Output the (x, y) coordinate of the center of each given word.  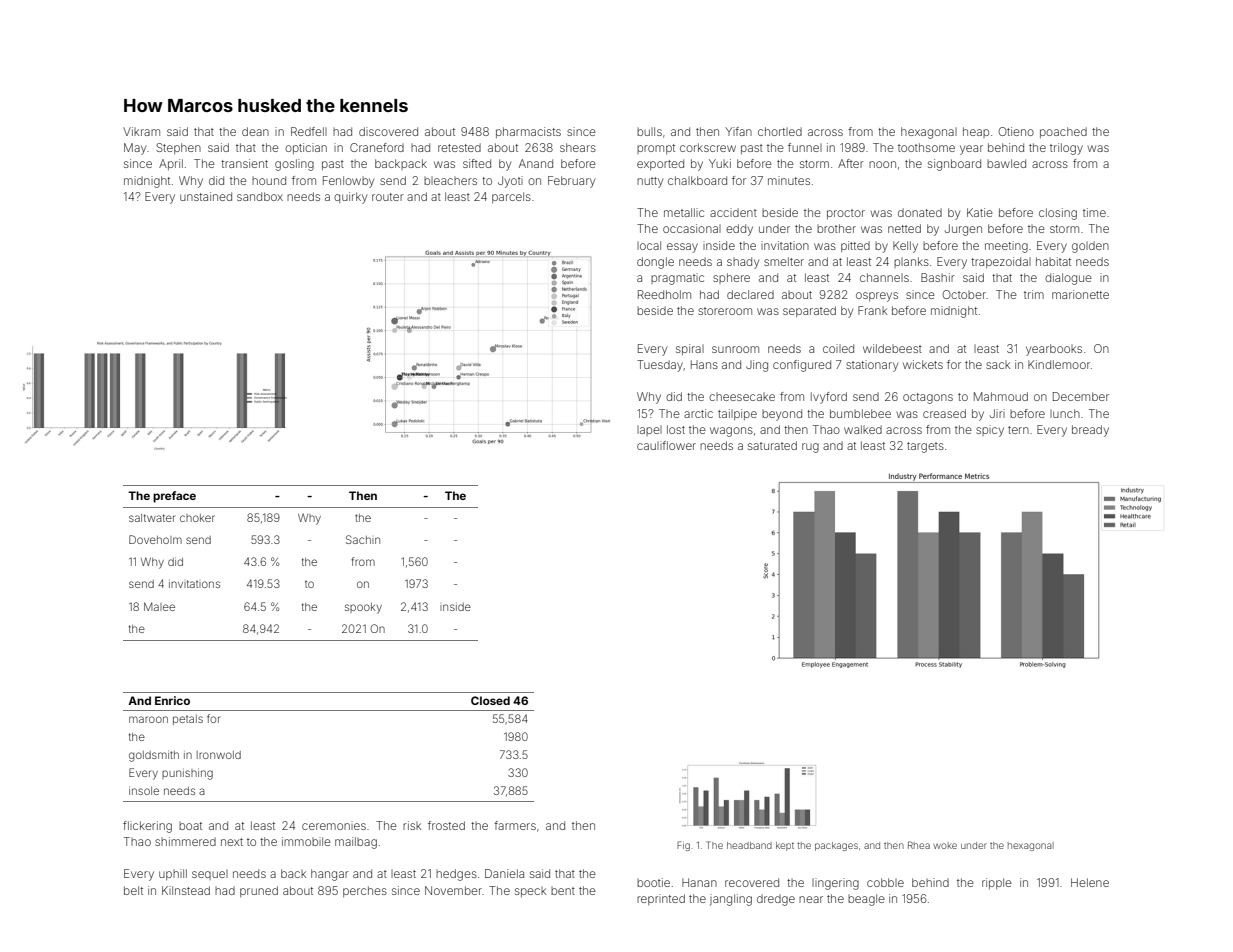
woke (945, 845)
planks (911, 262)
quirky (350, 198)
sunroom (735, 349)
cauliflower (666, 445)
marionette (1080, 294)
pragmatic (677, 279)
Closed (490, 700)
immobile (306, 841)
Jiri (997, 413)
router (388, 197)
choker (197, 518)
